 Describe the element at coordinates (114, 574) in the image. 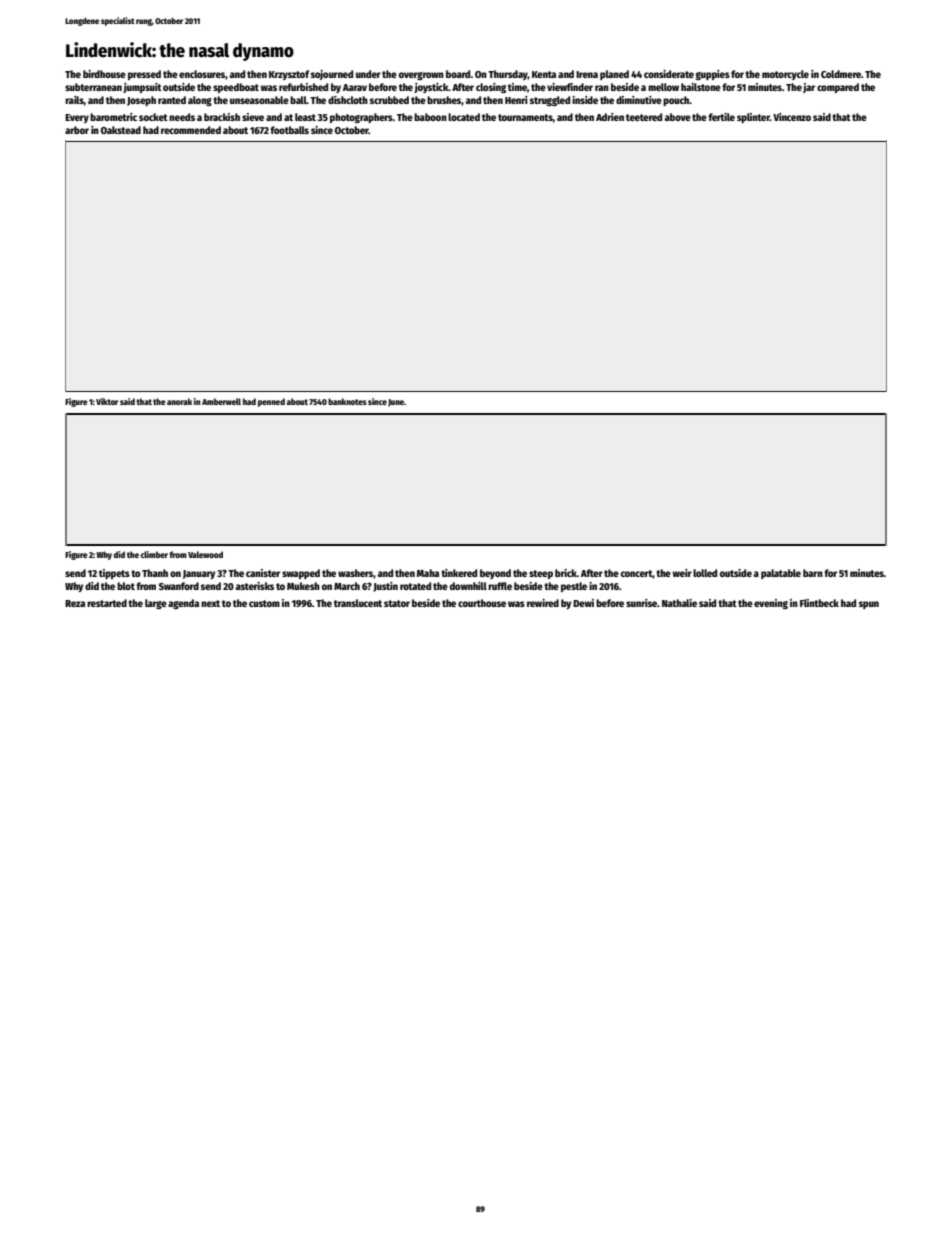

I see `tippets` at that location.
